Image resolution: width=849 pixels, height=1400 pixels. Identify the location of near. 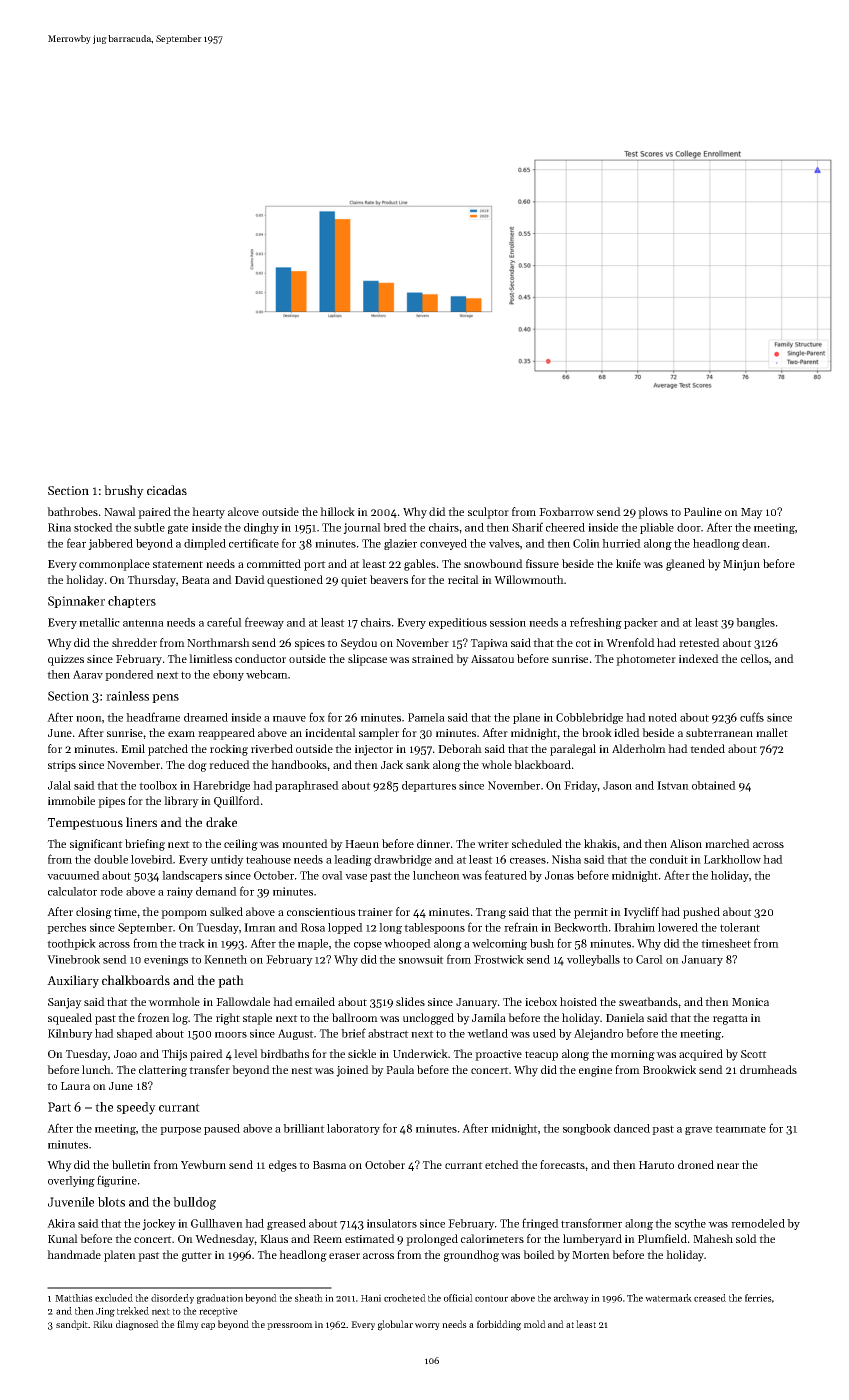
(728, 1166).
